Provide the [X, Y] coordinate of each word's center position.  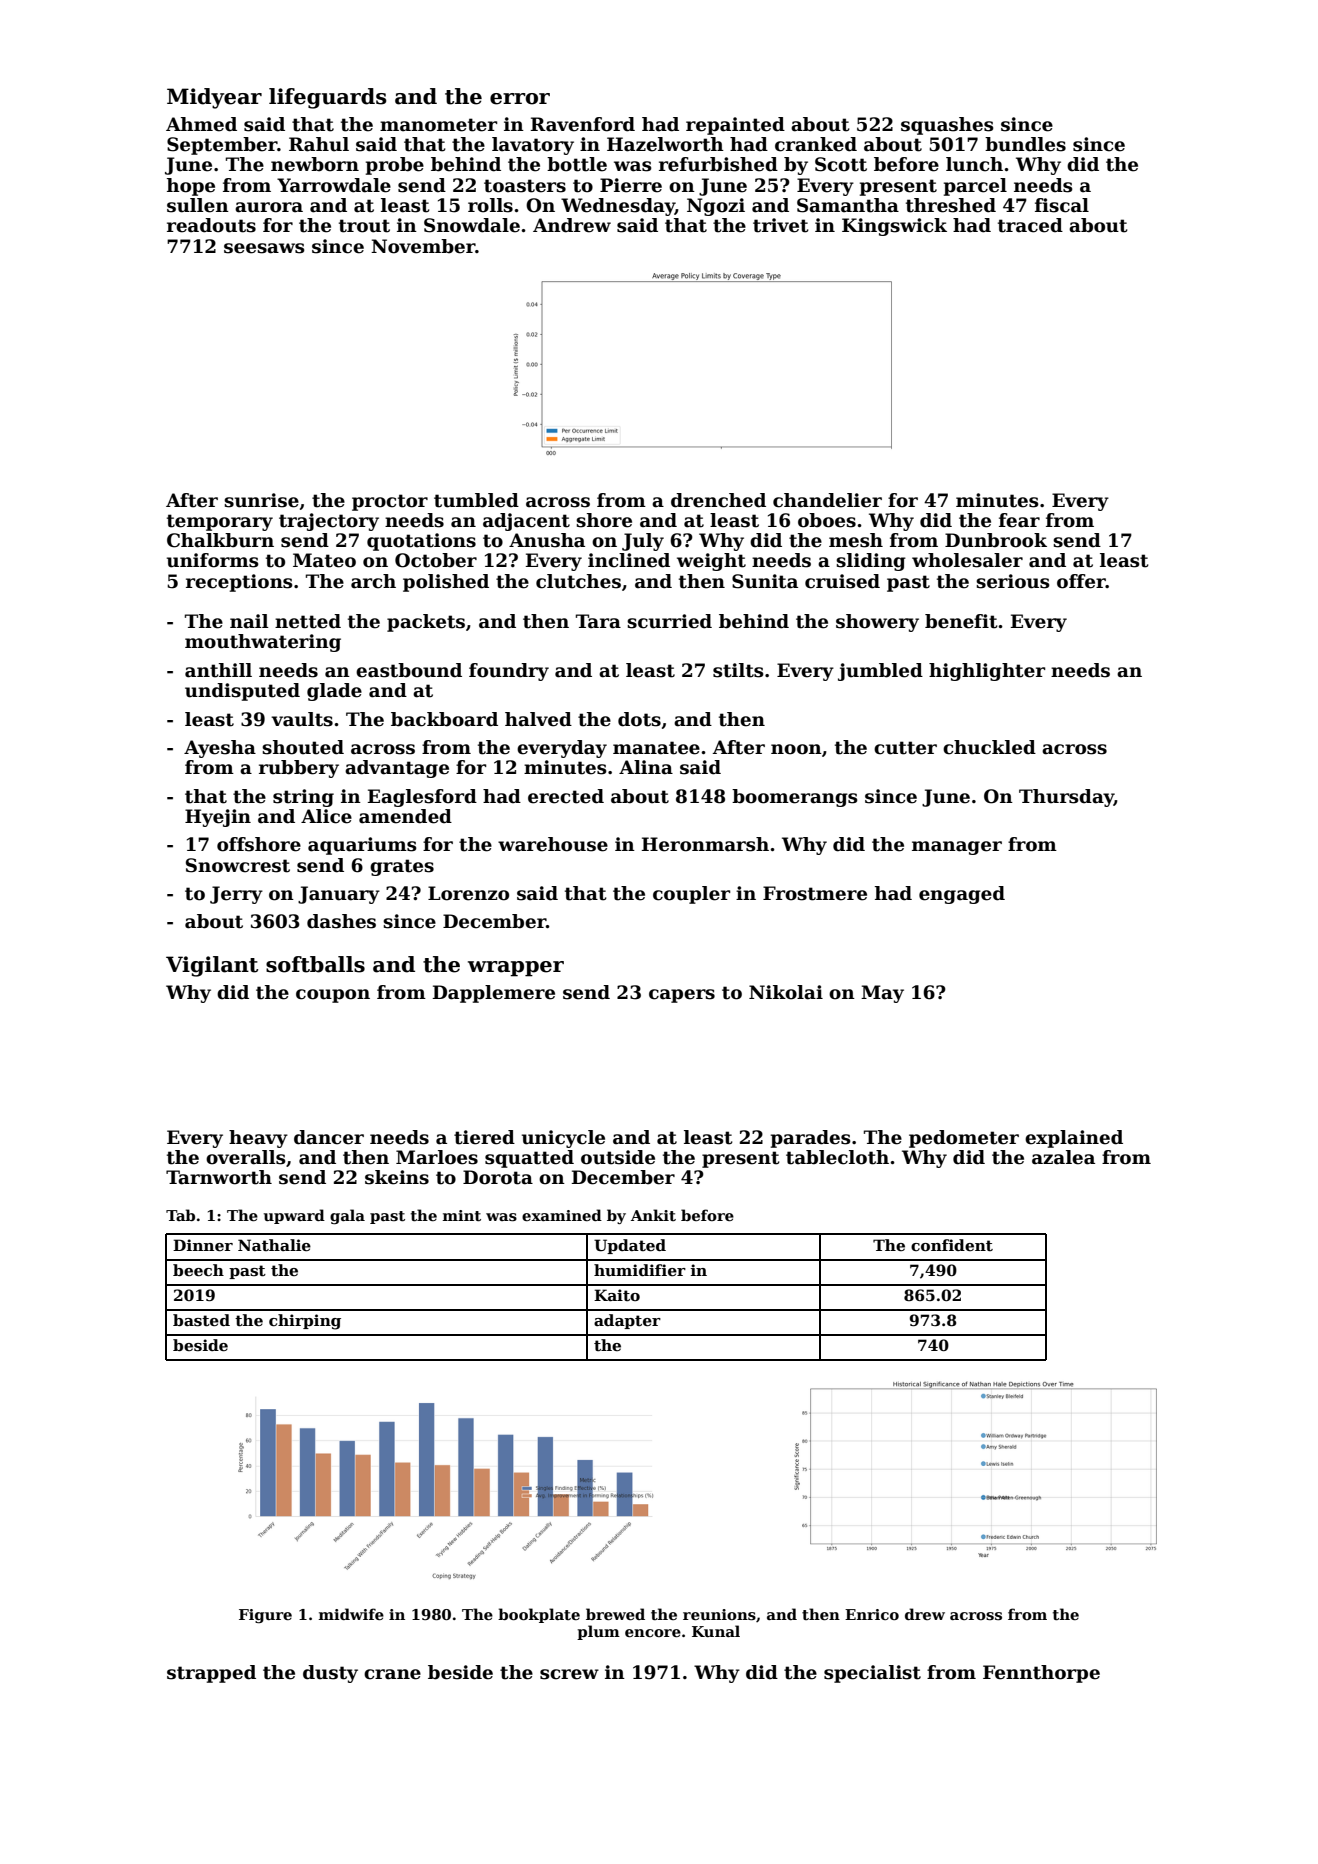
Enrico [872, 1614]
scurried [669, 621]
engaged [962, 895]
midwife [351, 1614]
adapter [627, 1321]
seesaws [264, 248]
